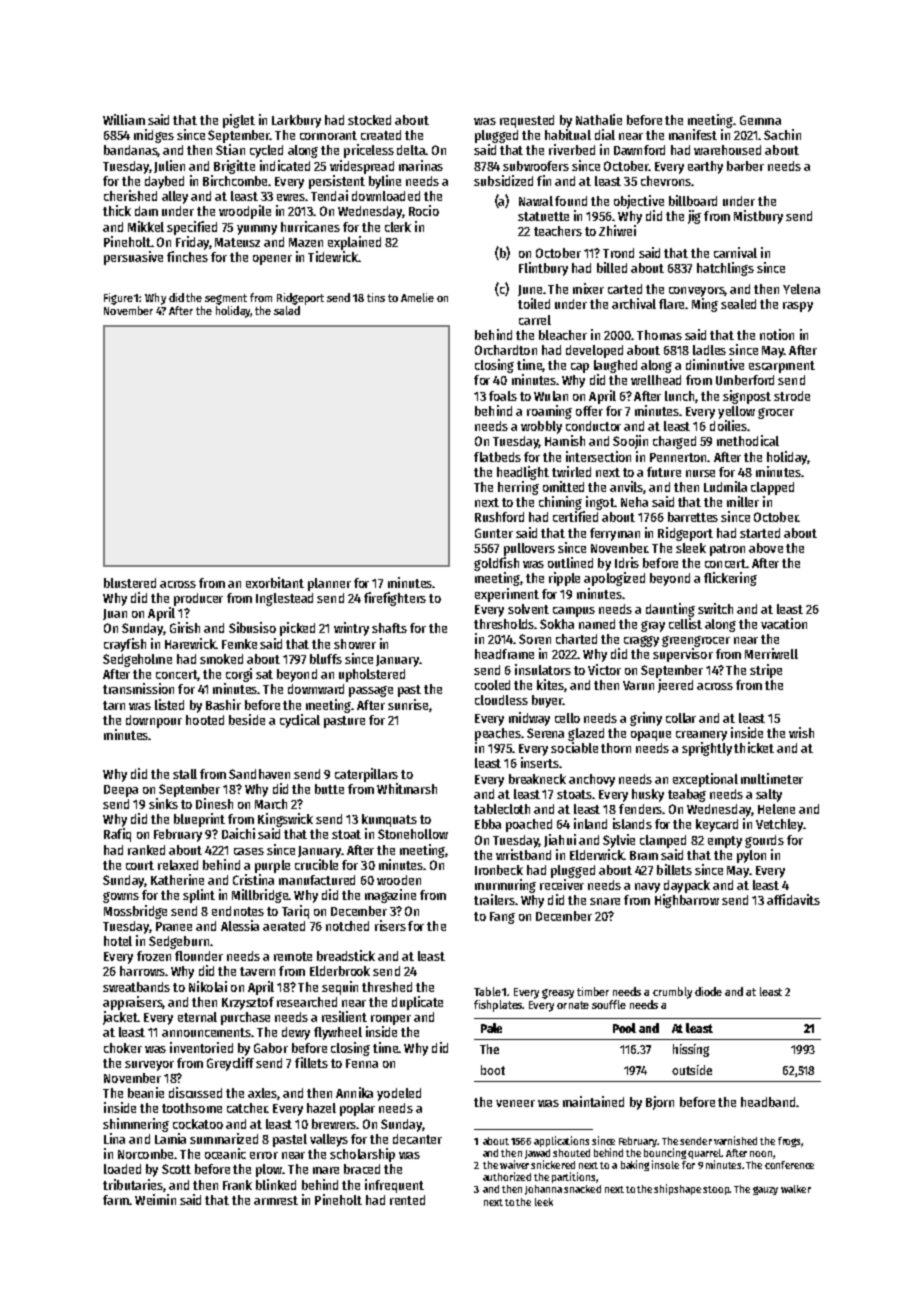  What do you see at coordinates (760, 533) in the screenshot?
I see `started` at bounding box center [760, 533].
